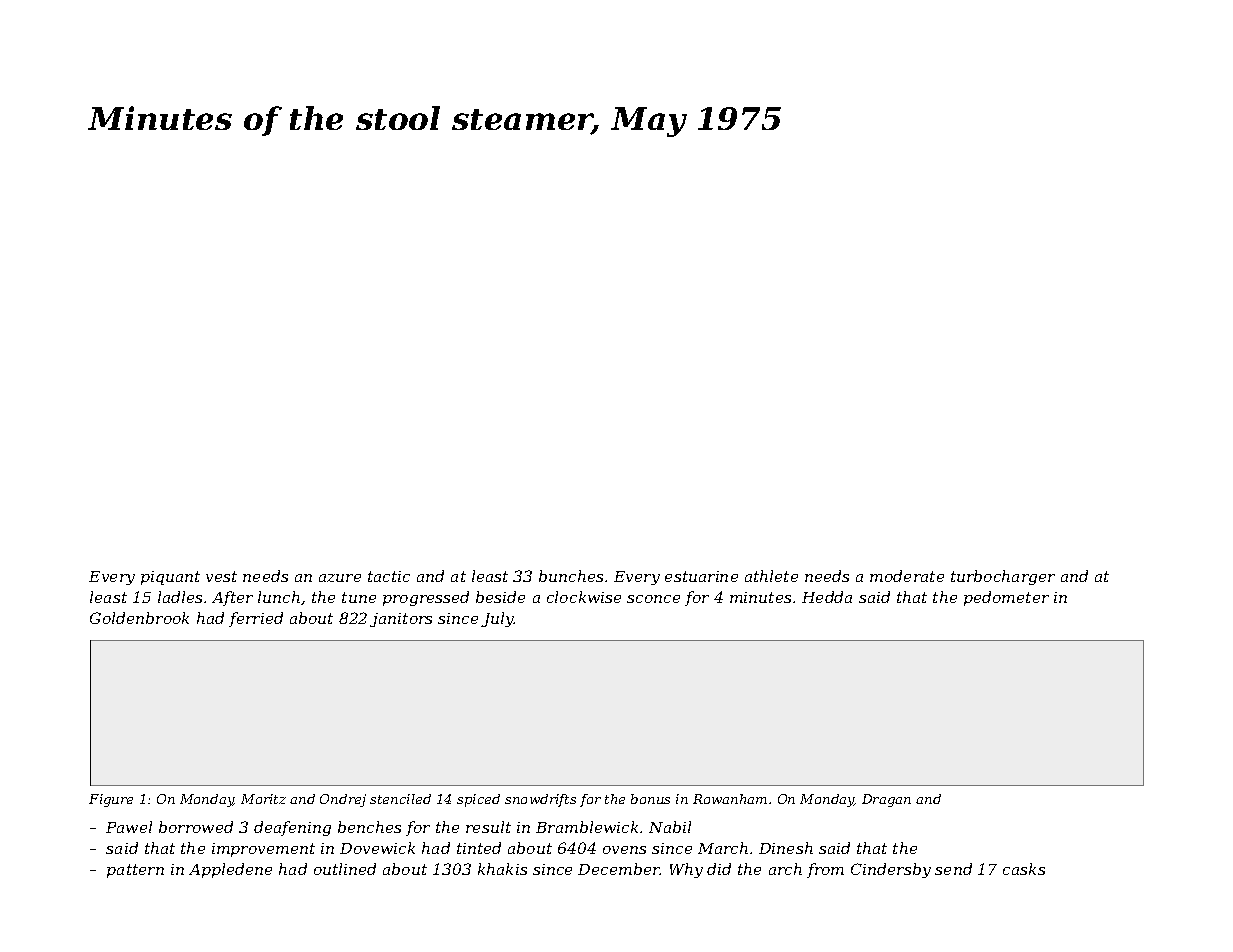 This screenshot has height=952, width=1233. What do you see at coordinates (497, 619) in the screenshot?
I see `July` at bounding box center [497, 619].
